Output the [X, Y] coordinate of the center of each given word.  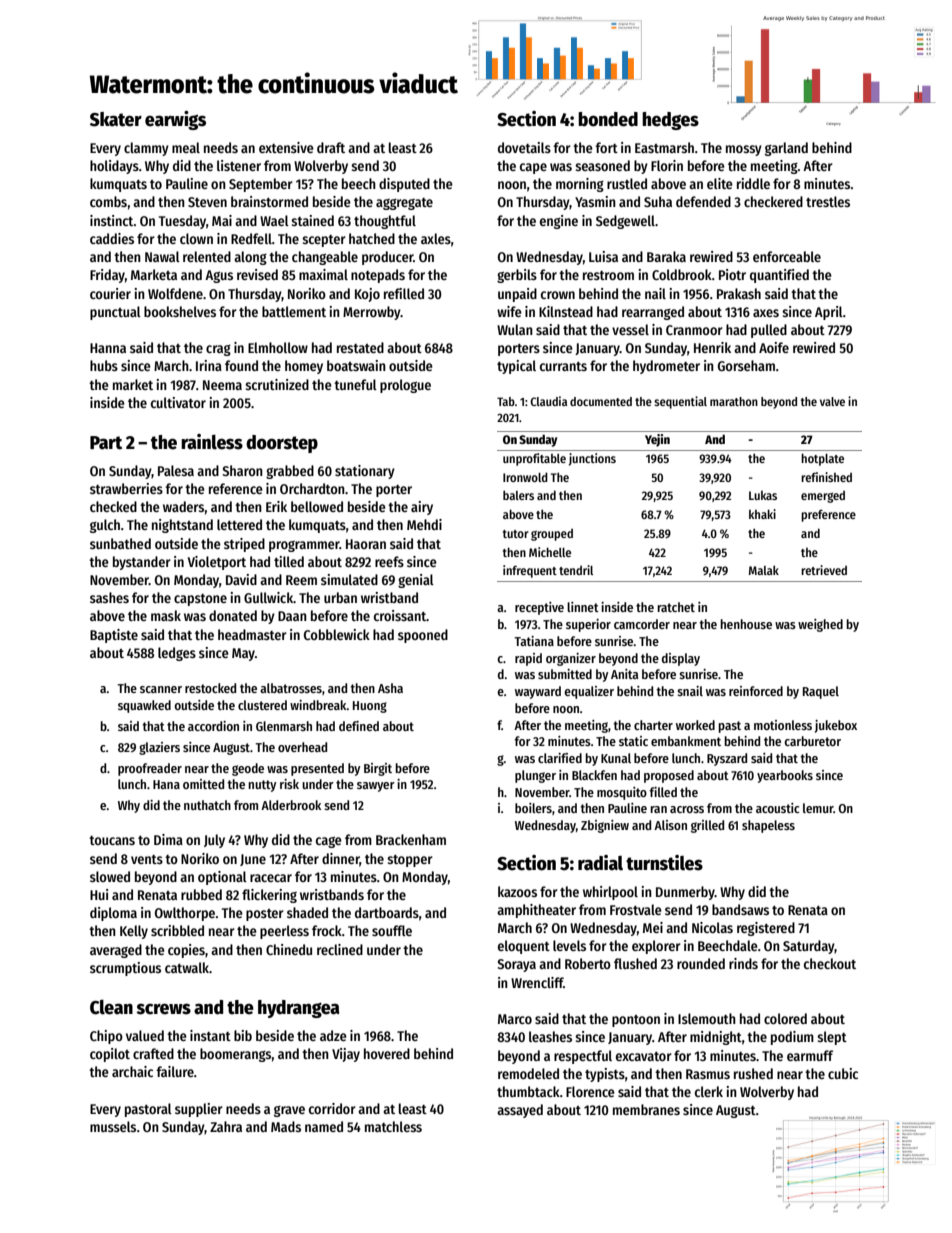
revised [257, 274]
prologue [405, 386]
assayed [520, 1111]
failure [175, 1071]
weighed [820, 625]
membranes [646, 1109]
